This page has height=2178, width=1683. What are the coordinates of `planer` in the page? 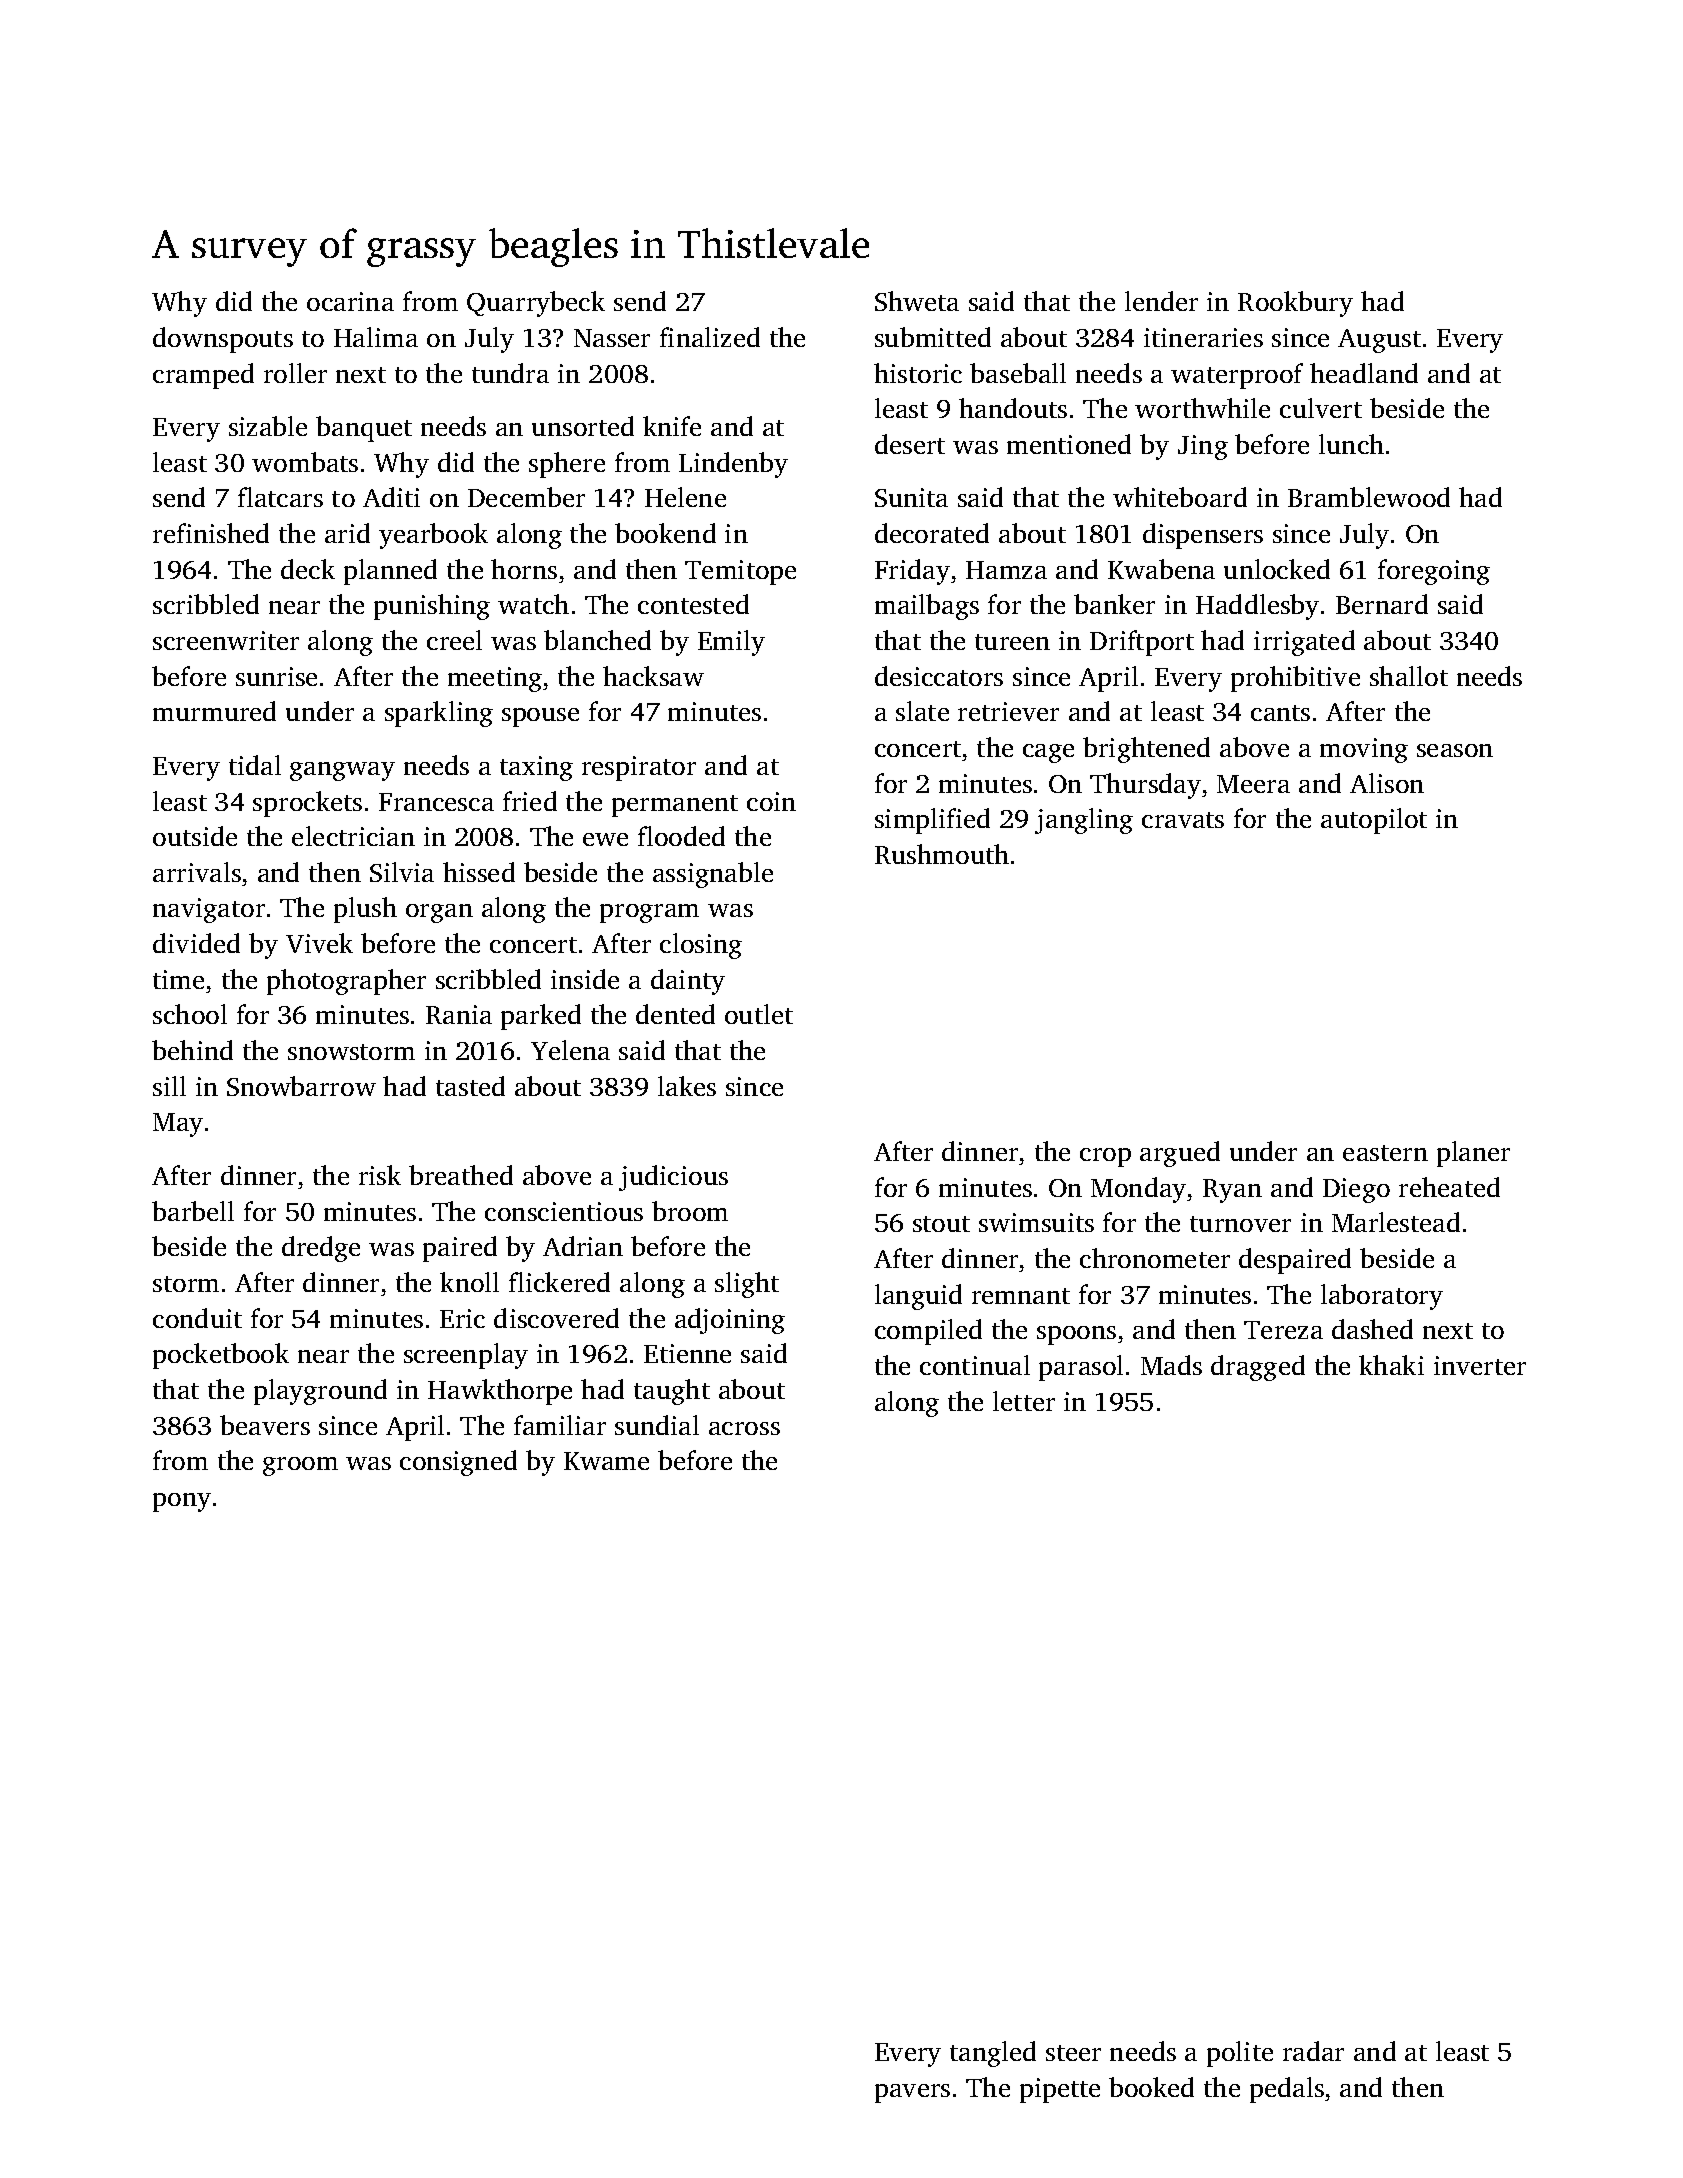 It's located at (1473, 1154).
